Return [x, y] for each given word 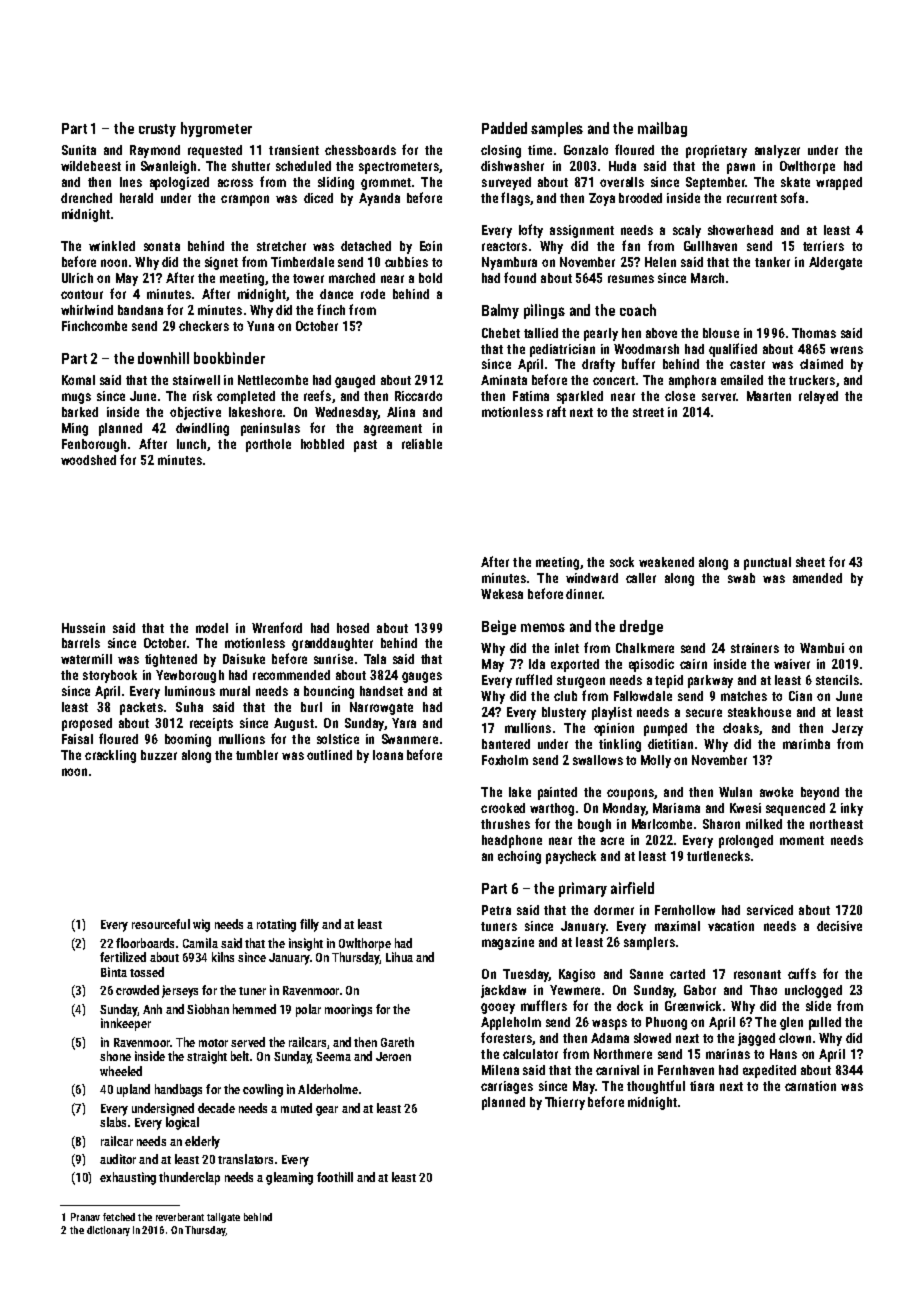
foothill [335, 1177]
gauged [355, 381]
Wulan [735, 792]
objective [195, 413]
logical [182, 1123]
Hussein [83, 628]
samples [557, 129]
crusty [157, 130]
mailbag [662, 129]
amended [817, 578]
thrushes [505, 824]
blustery [564, 713]
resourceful [161, 924]
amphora [692, 381]
